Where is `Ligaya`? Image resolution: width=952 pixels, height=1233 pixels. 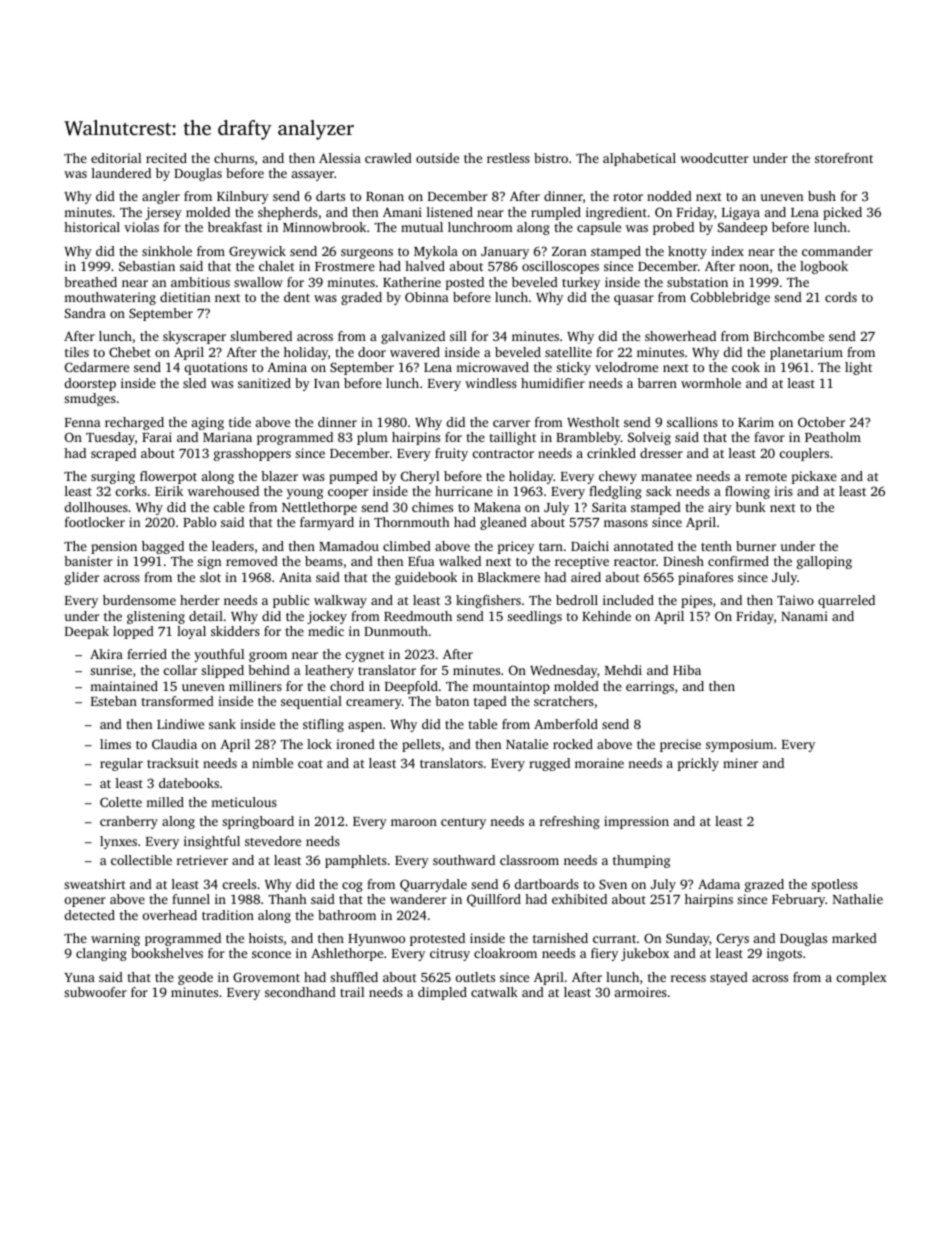
Ligaya is located at coordinates (741, 213).
